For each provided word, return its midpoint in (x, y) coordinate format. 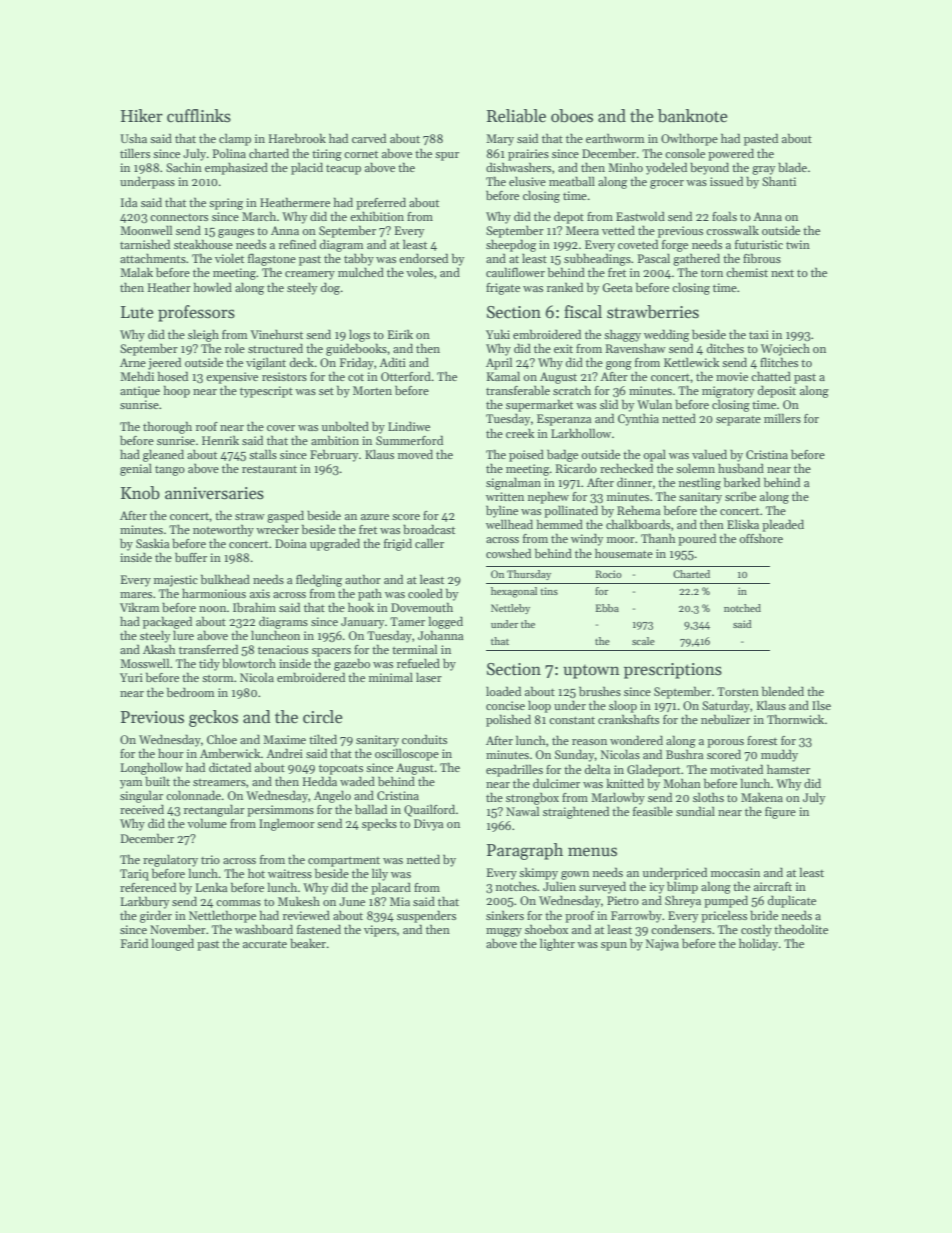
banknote (693, 116)
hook (361, 607)
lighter (557, 944)
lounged (173, 944)
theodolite (801, 929)
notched (742, 608)
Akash (159, 649)
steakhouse (203, 244)
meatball (572, 181)
